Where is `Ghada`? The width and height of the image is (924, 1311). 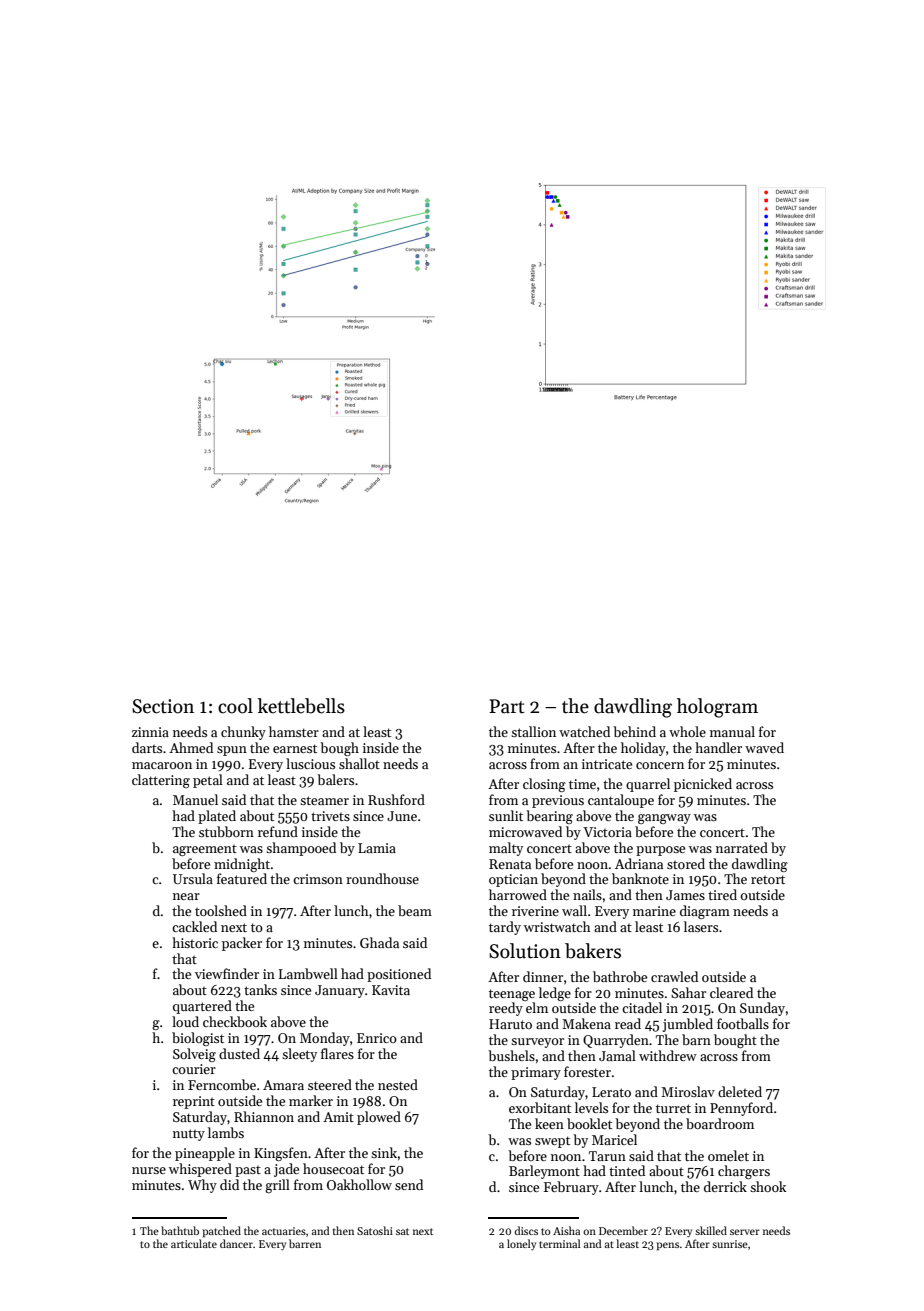
Ghada is located at coordinates (379, 942).
